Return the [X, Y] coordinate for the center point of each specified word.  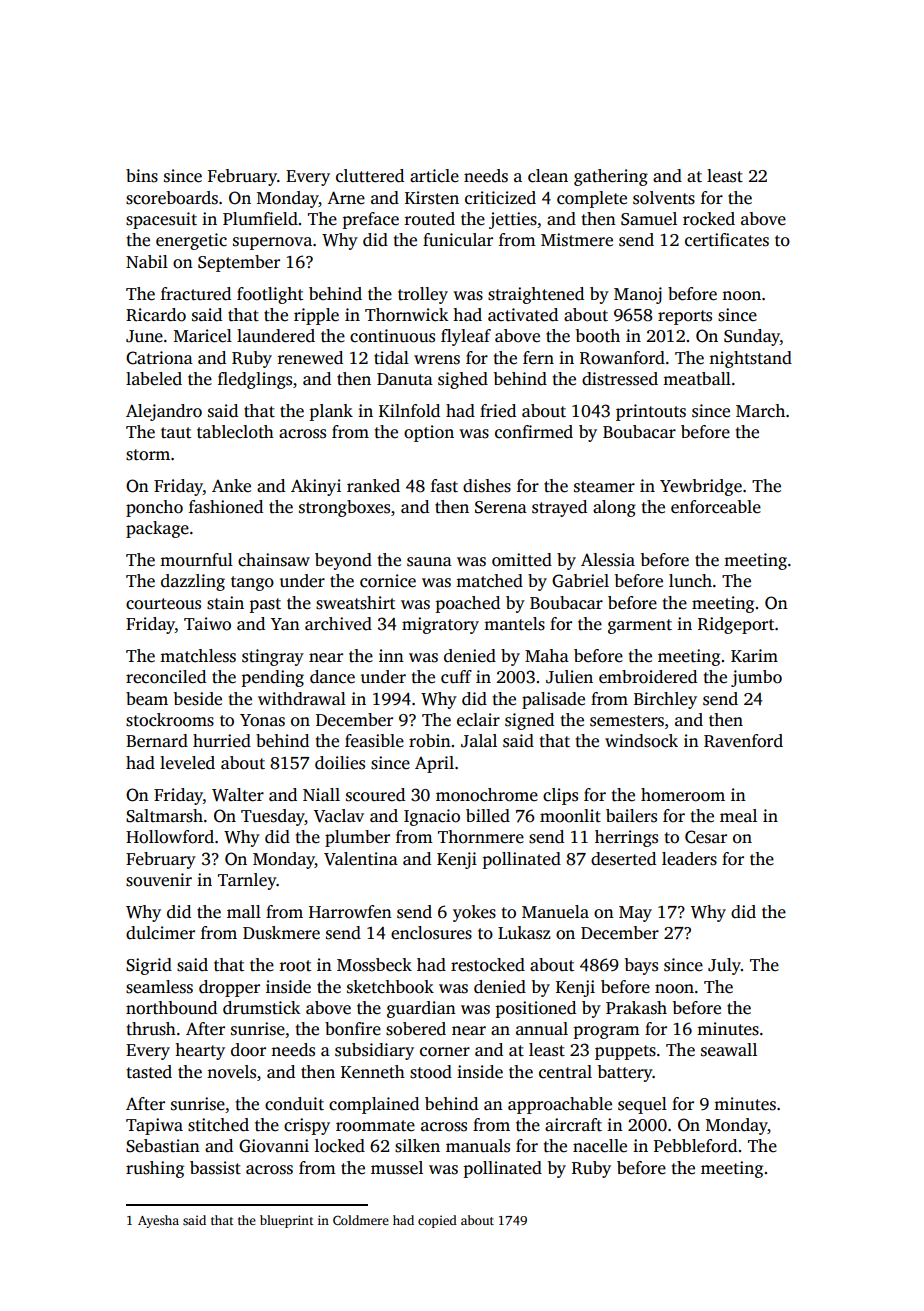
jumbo [756, 678]
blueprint [287, 1221]
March [760, 411]
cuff [456, 677]
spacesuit [161, 220]
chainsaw [274, 560]
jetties [513, 220]
